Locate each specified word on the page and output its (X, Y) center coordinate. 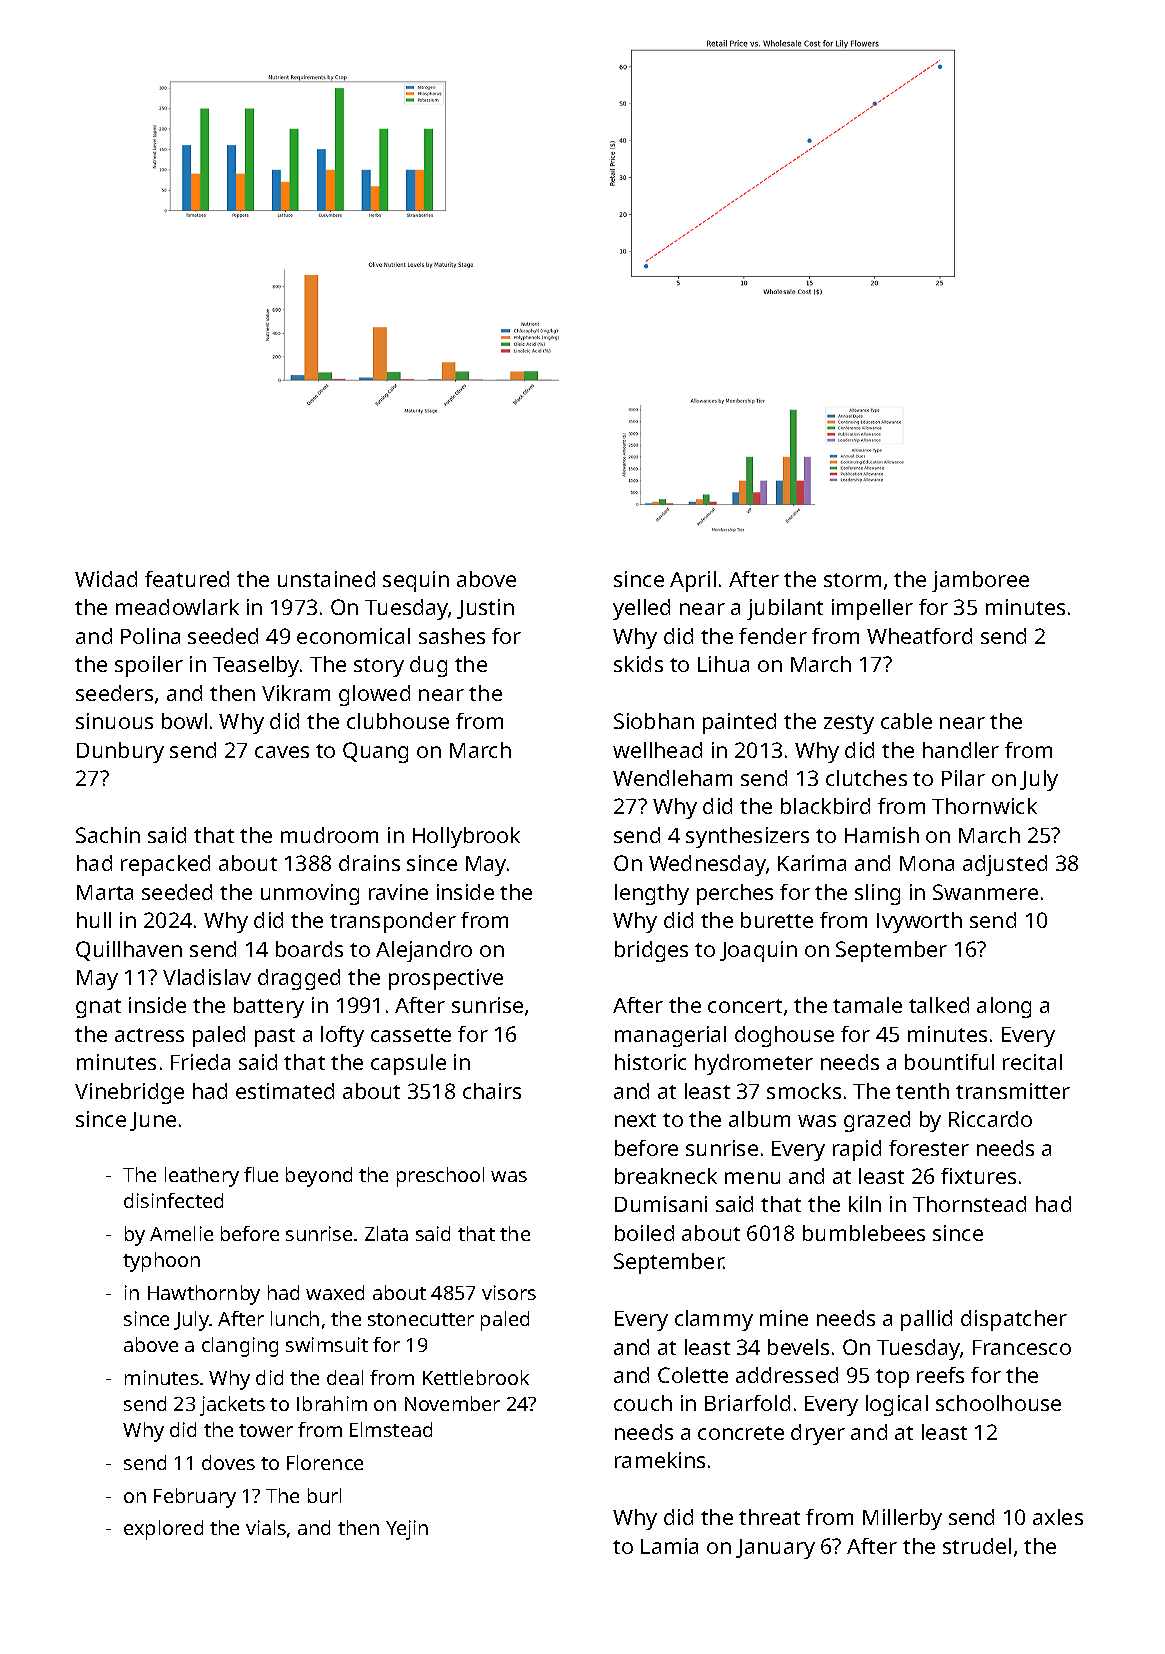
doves (228, 1462)
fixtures (978, 1176)
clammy (714, 1320)
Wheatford (919, 636)
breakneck (666, 1176)
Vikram (296, 693)
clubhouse (398, 721)
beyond (319, 1177)
